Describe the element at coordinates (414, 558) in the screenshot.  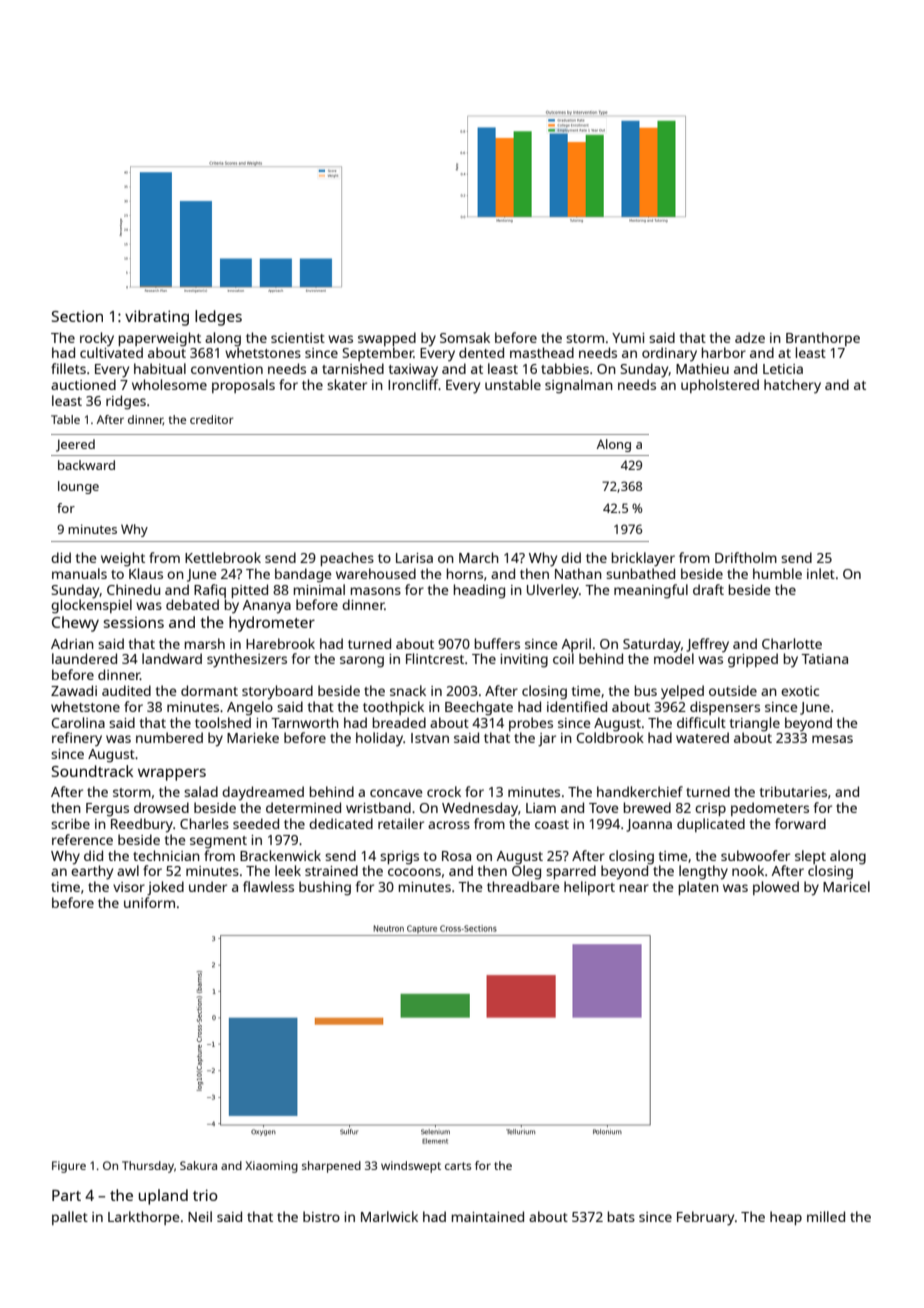
I see `Larisa` at that location.
